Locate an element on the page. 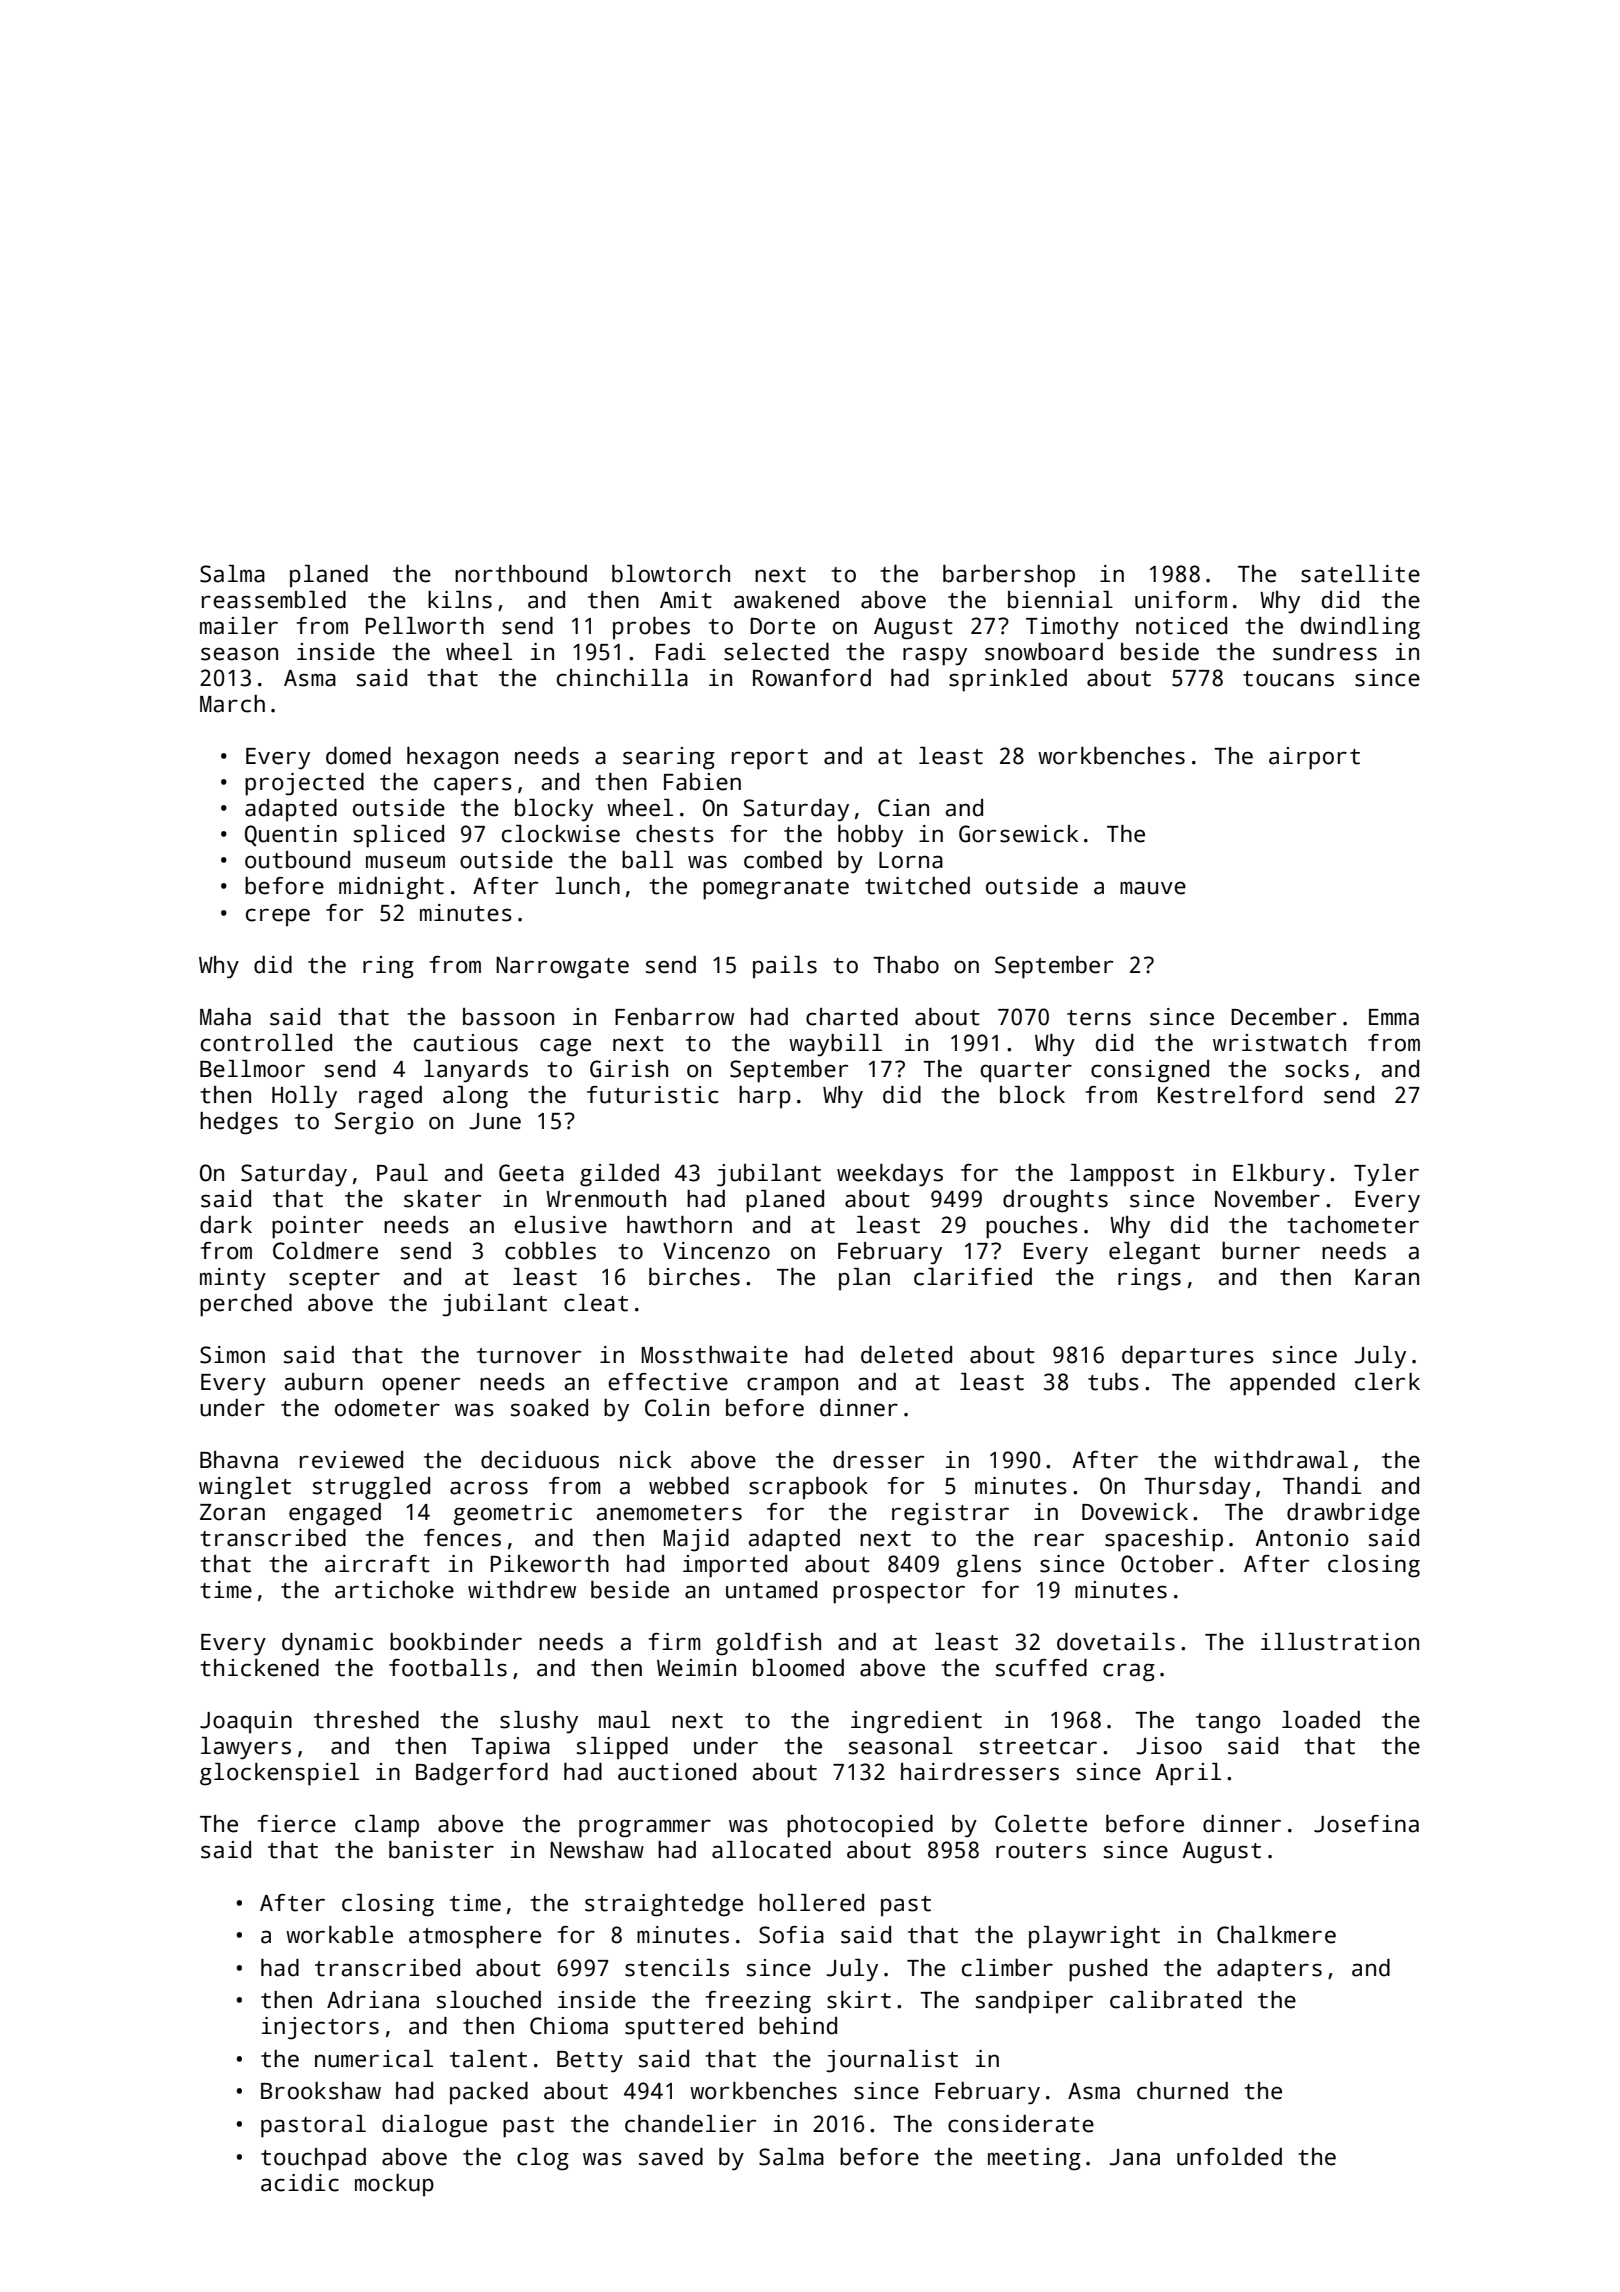 The image size is (1620, 2292). airport is located at coordinates (1314, 758).
